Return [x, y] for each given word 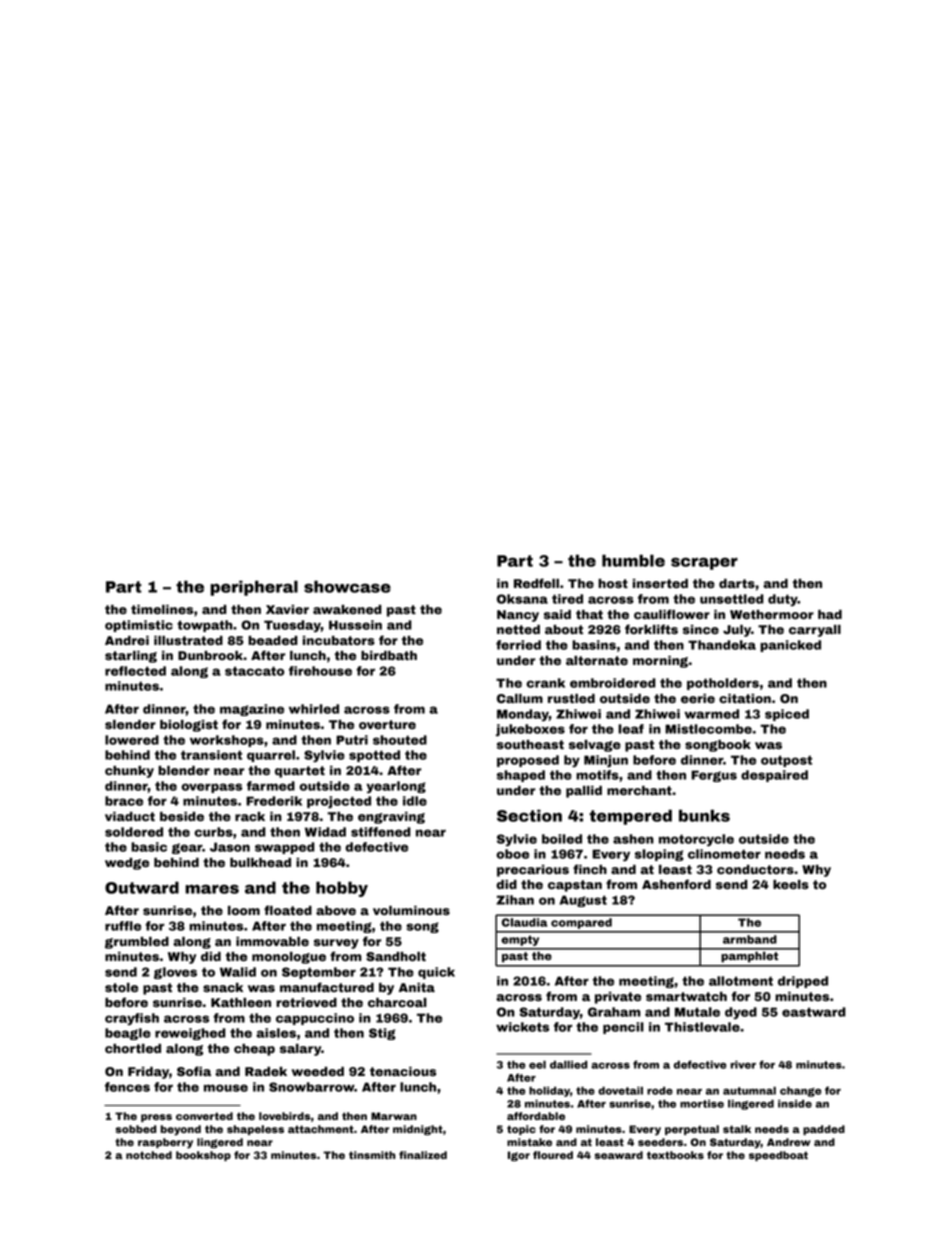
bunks [704, 815]
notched [149, 1155]
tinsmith [372, 1155]
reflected [135, 671]
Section [529, 815]
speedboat [778, 1156]
